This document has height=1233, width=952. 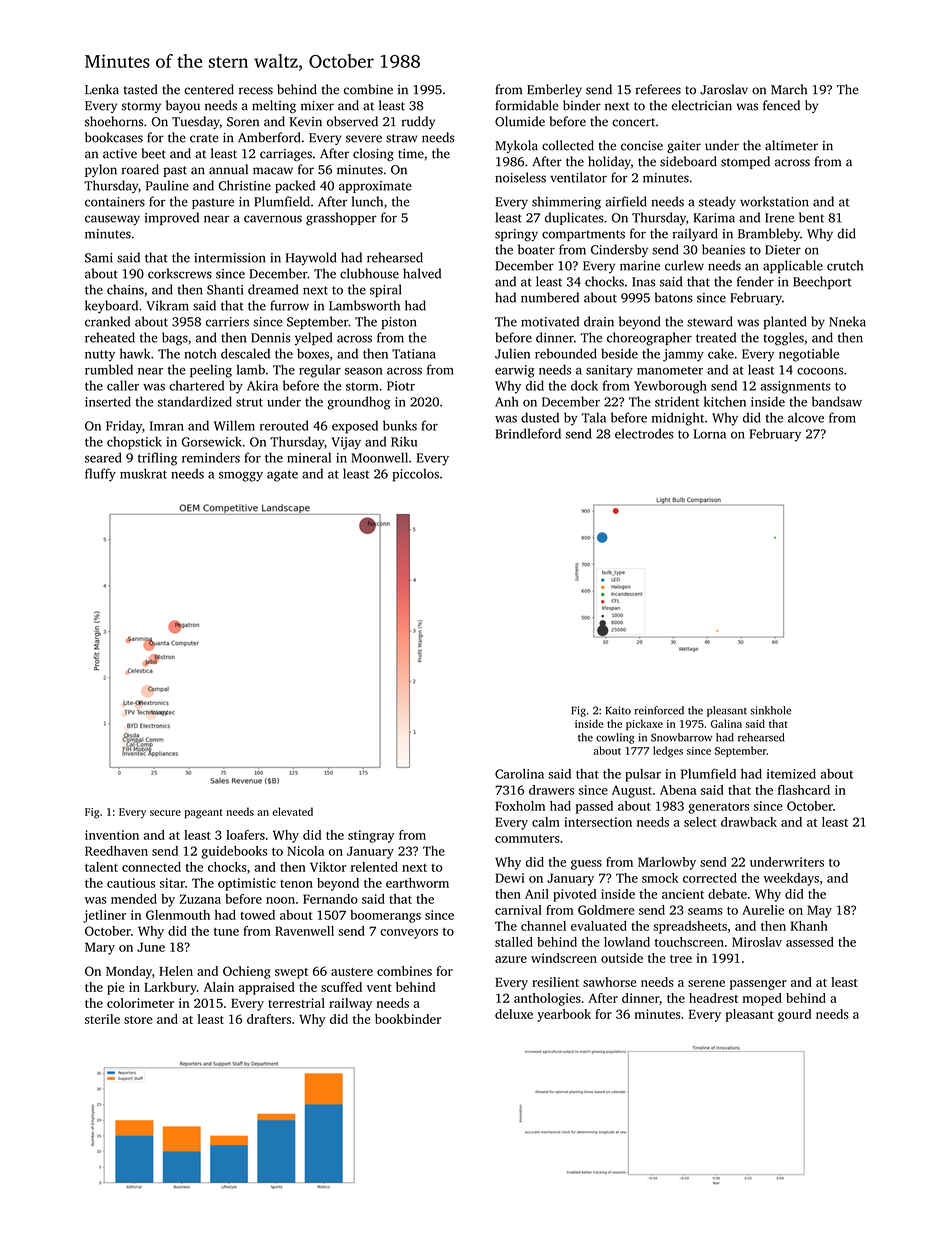 I want to click on Lorna, so click(x=710, y=434).
